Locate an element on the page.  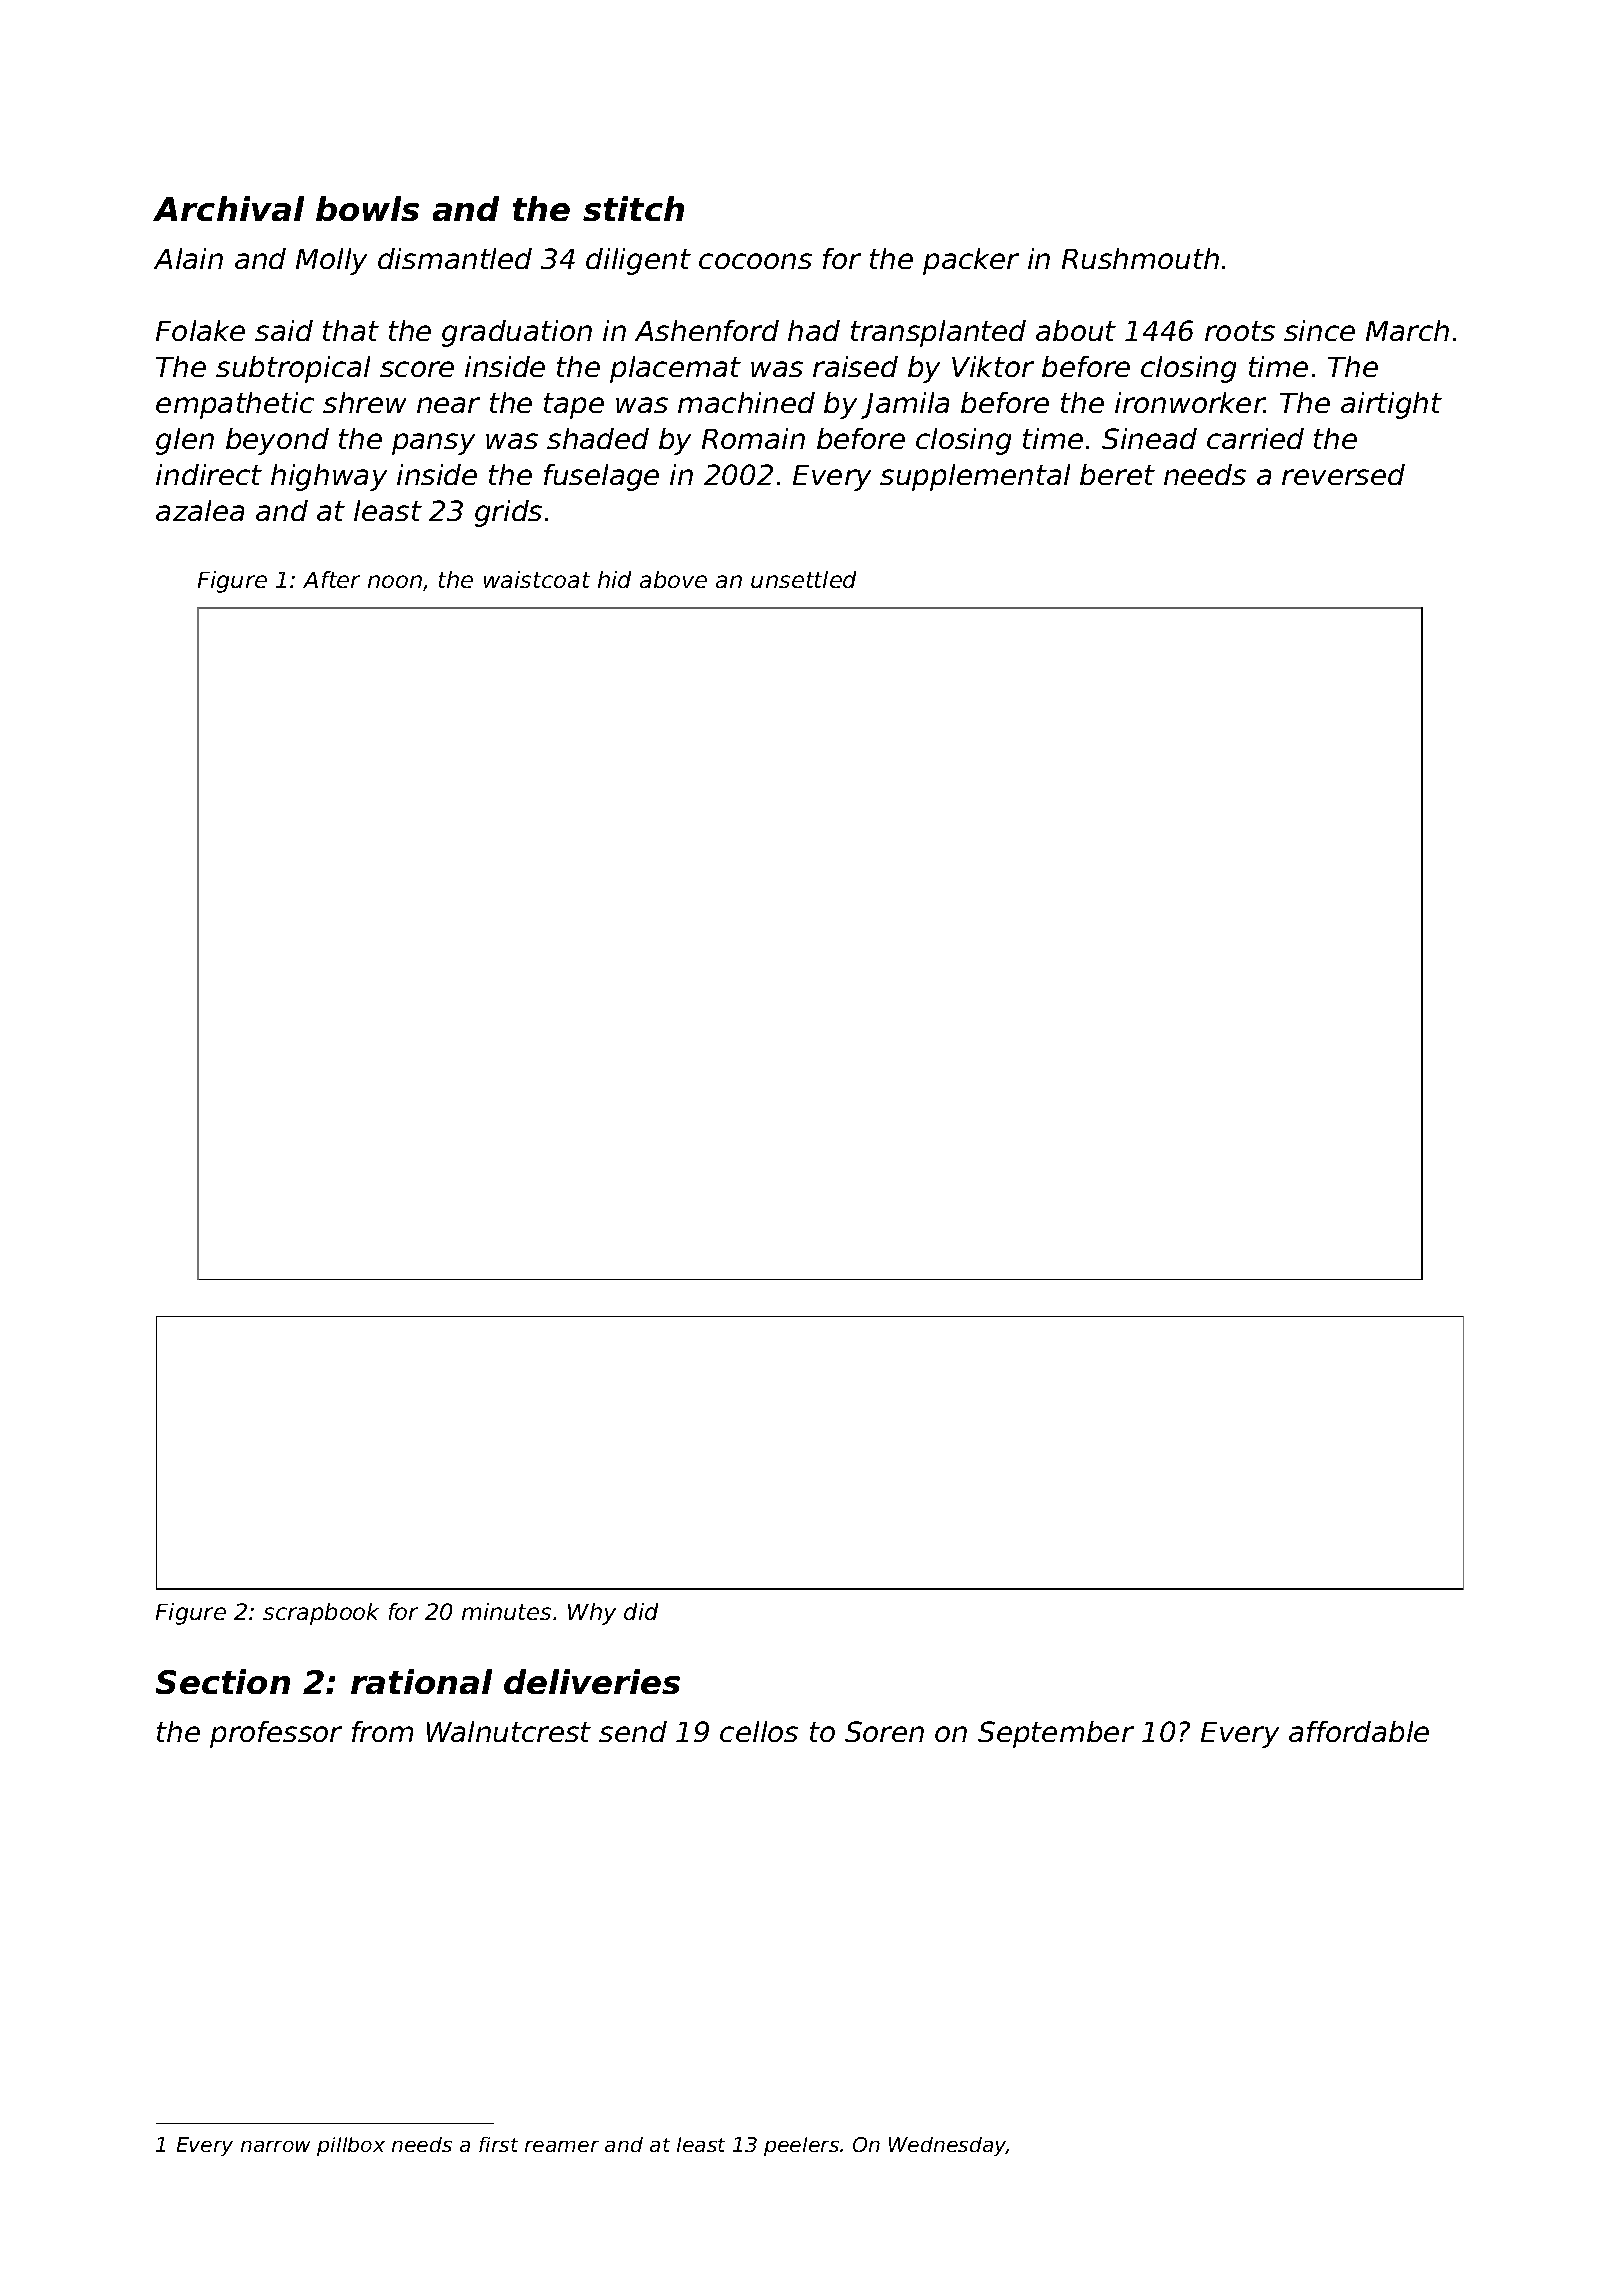
beret is located at coordinates (1117, 474).
